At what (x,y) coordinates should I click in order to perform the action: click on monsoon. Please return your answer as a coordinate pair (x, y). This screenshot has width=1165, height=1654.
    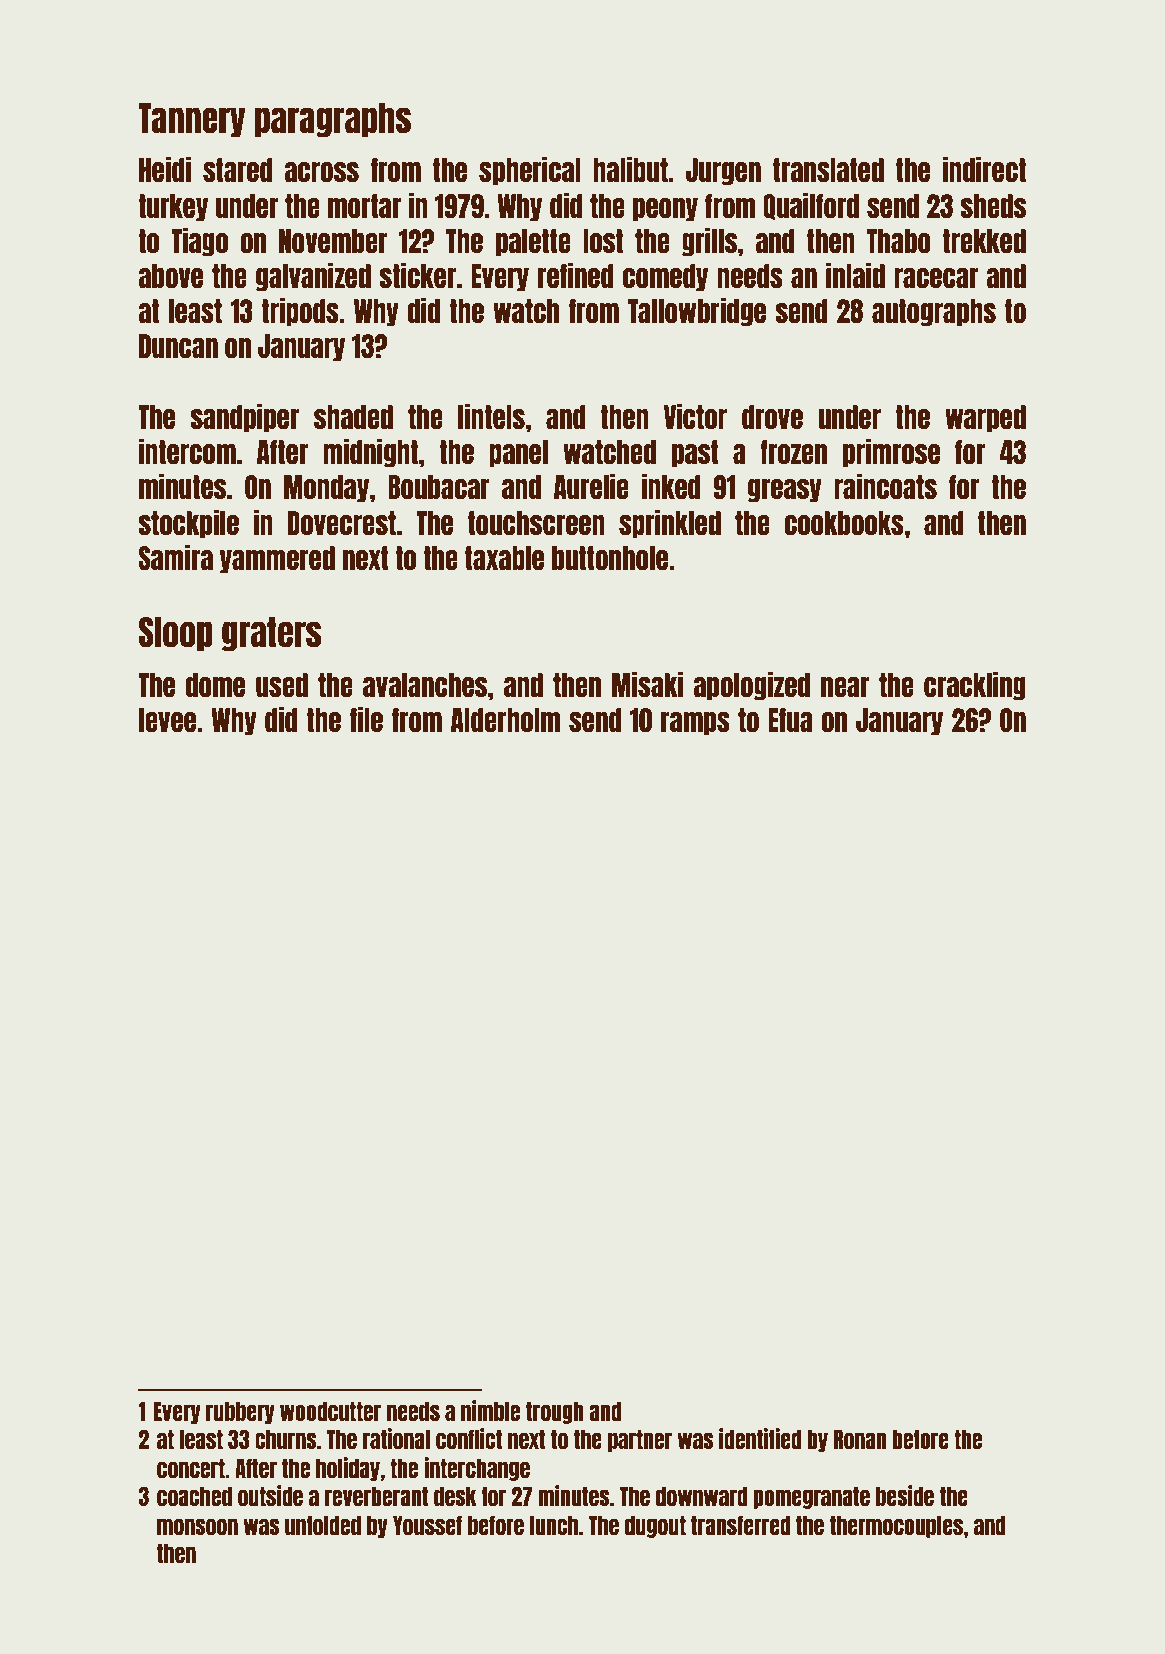
    Looking at the image, I should click on (197, 1526).
